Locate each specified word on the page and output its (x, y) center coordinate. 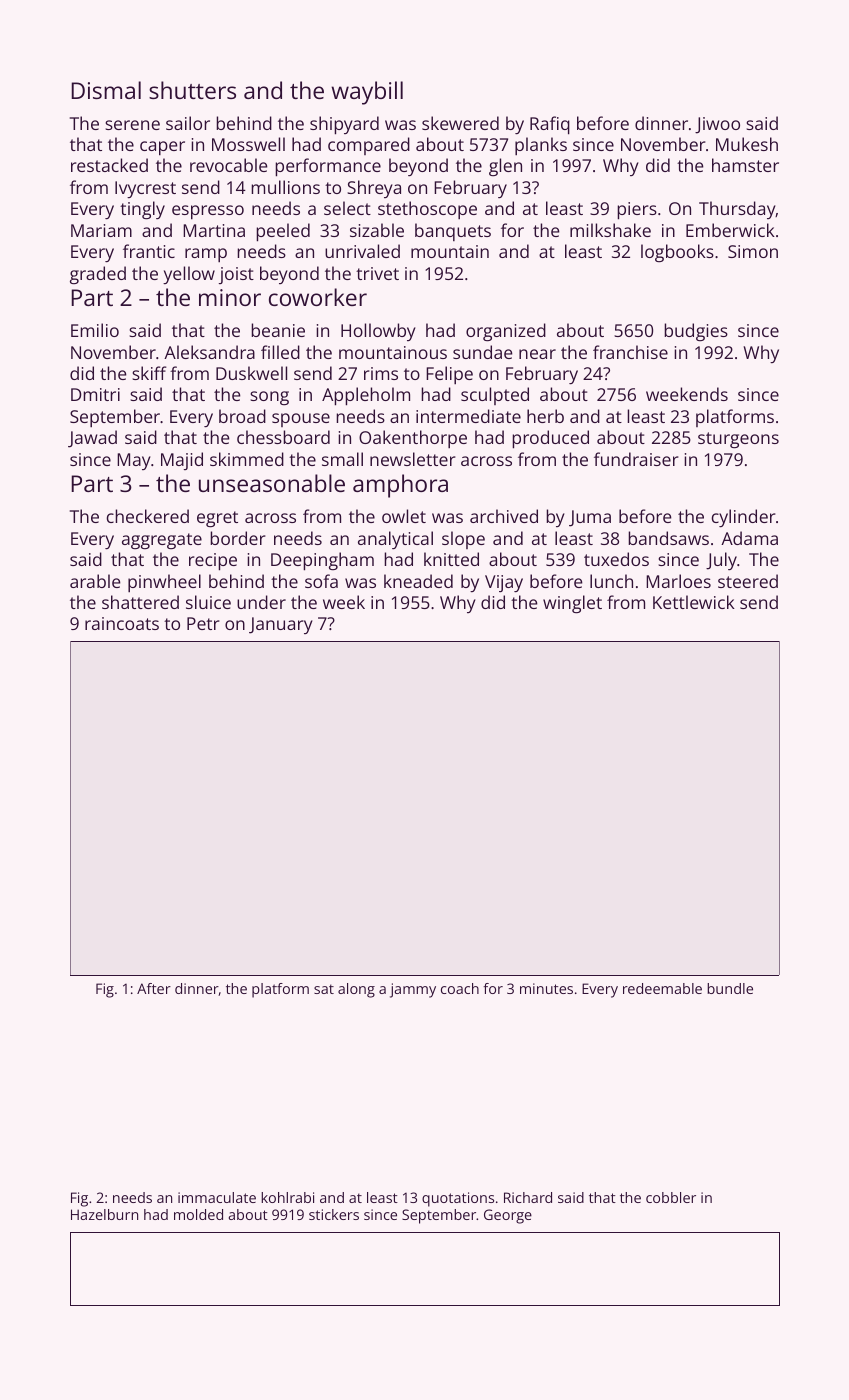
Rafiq (550, 125)
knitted (451, 559)
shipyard (344, 125)
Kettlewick (694, 602)
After (154, 988)
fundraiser (636, 459)
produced (550, 439)
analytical (395, 540)
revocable (228, 165)
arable (95, 581)
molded (198, 1214)
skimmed (247, 459)
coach (460, 988)
